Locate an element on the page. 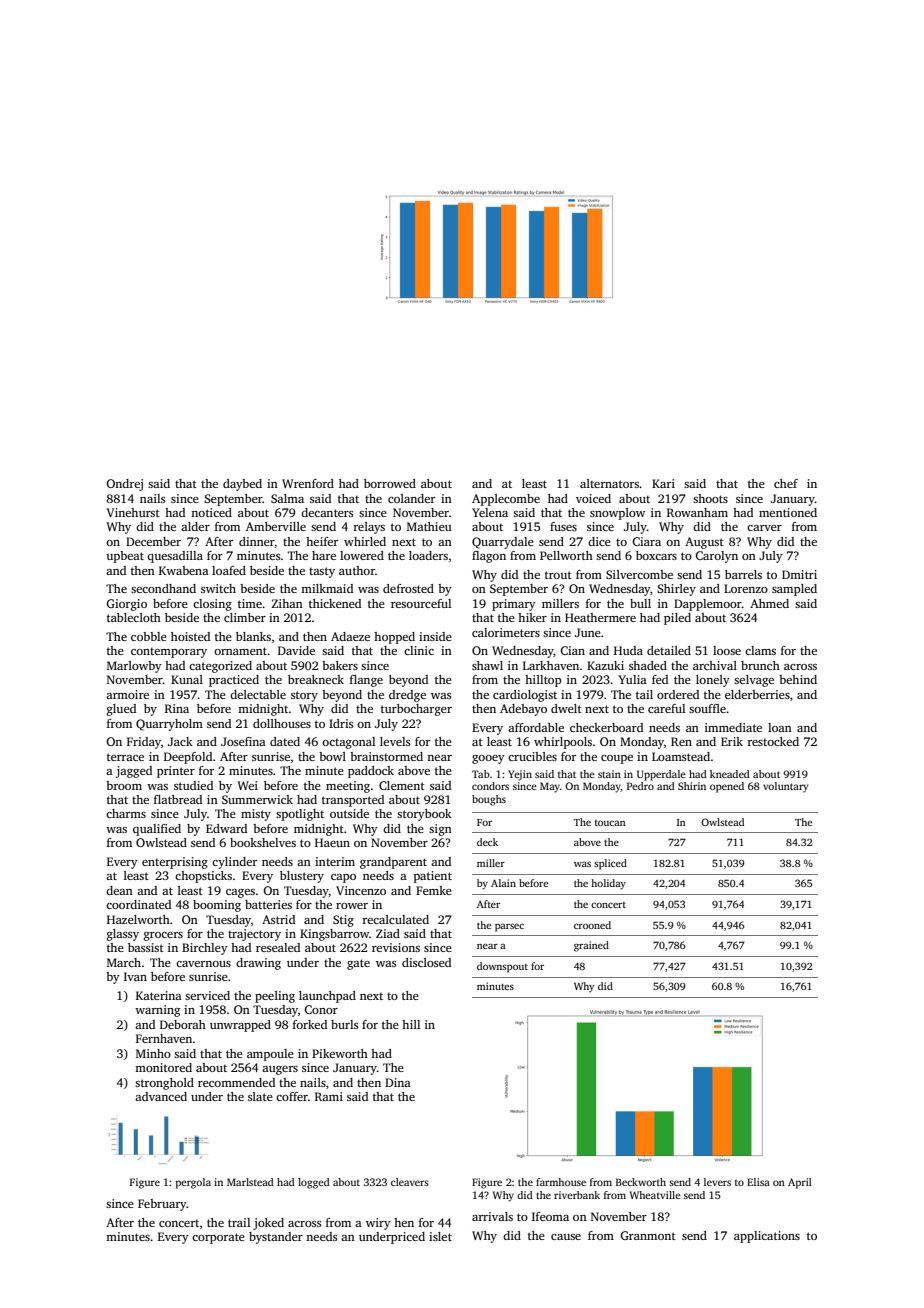 The width and height of the document is (924, 1308). booming is located at coordinates (217, 906).
